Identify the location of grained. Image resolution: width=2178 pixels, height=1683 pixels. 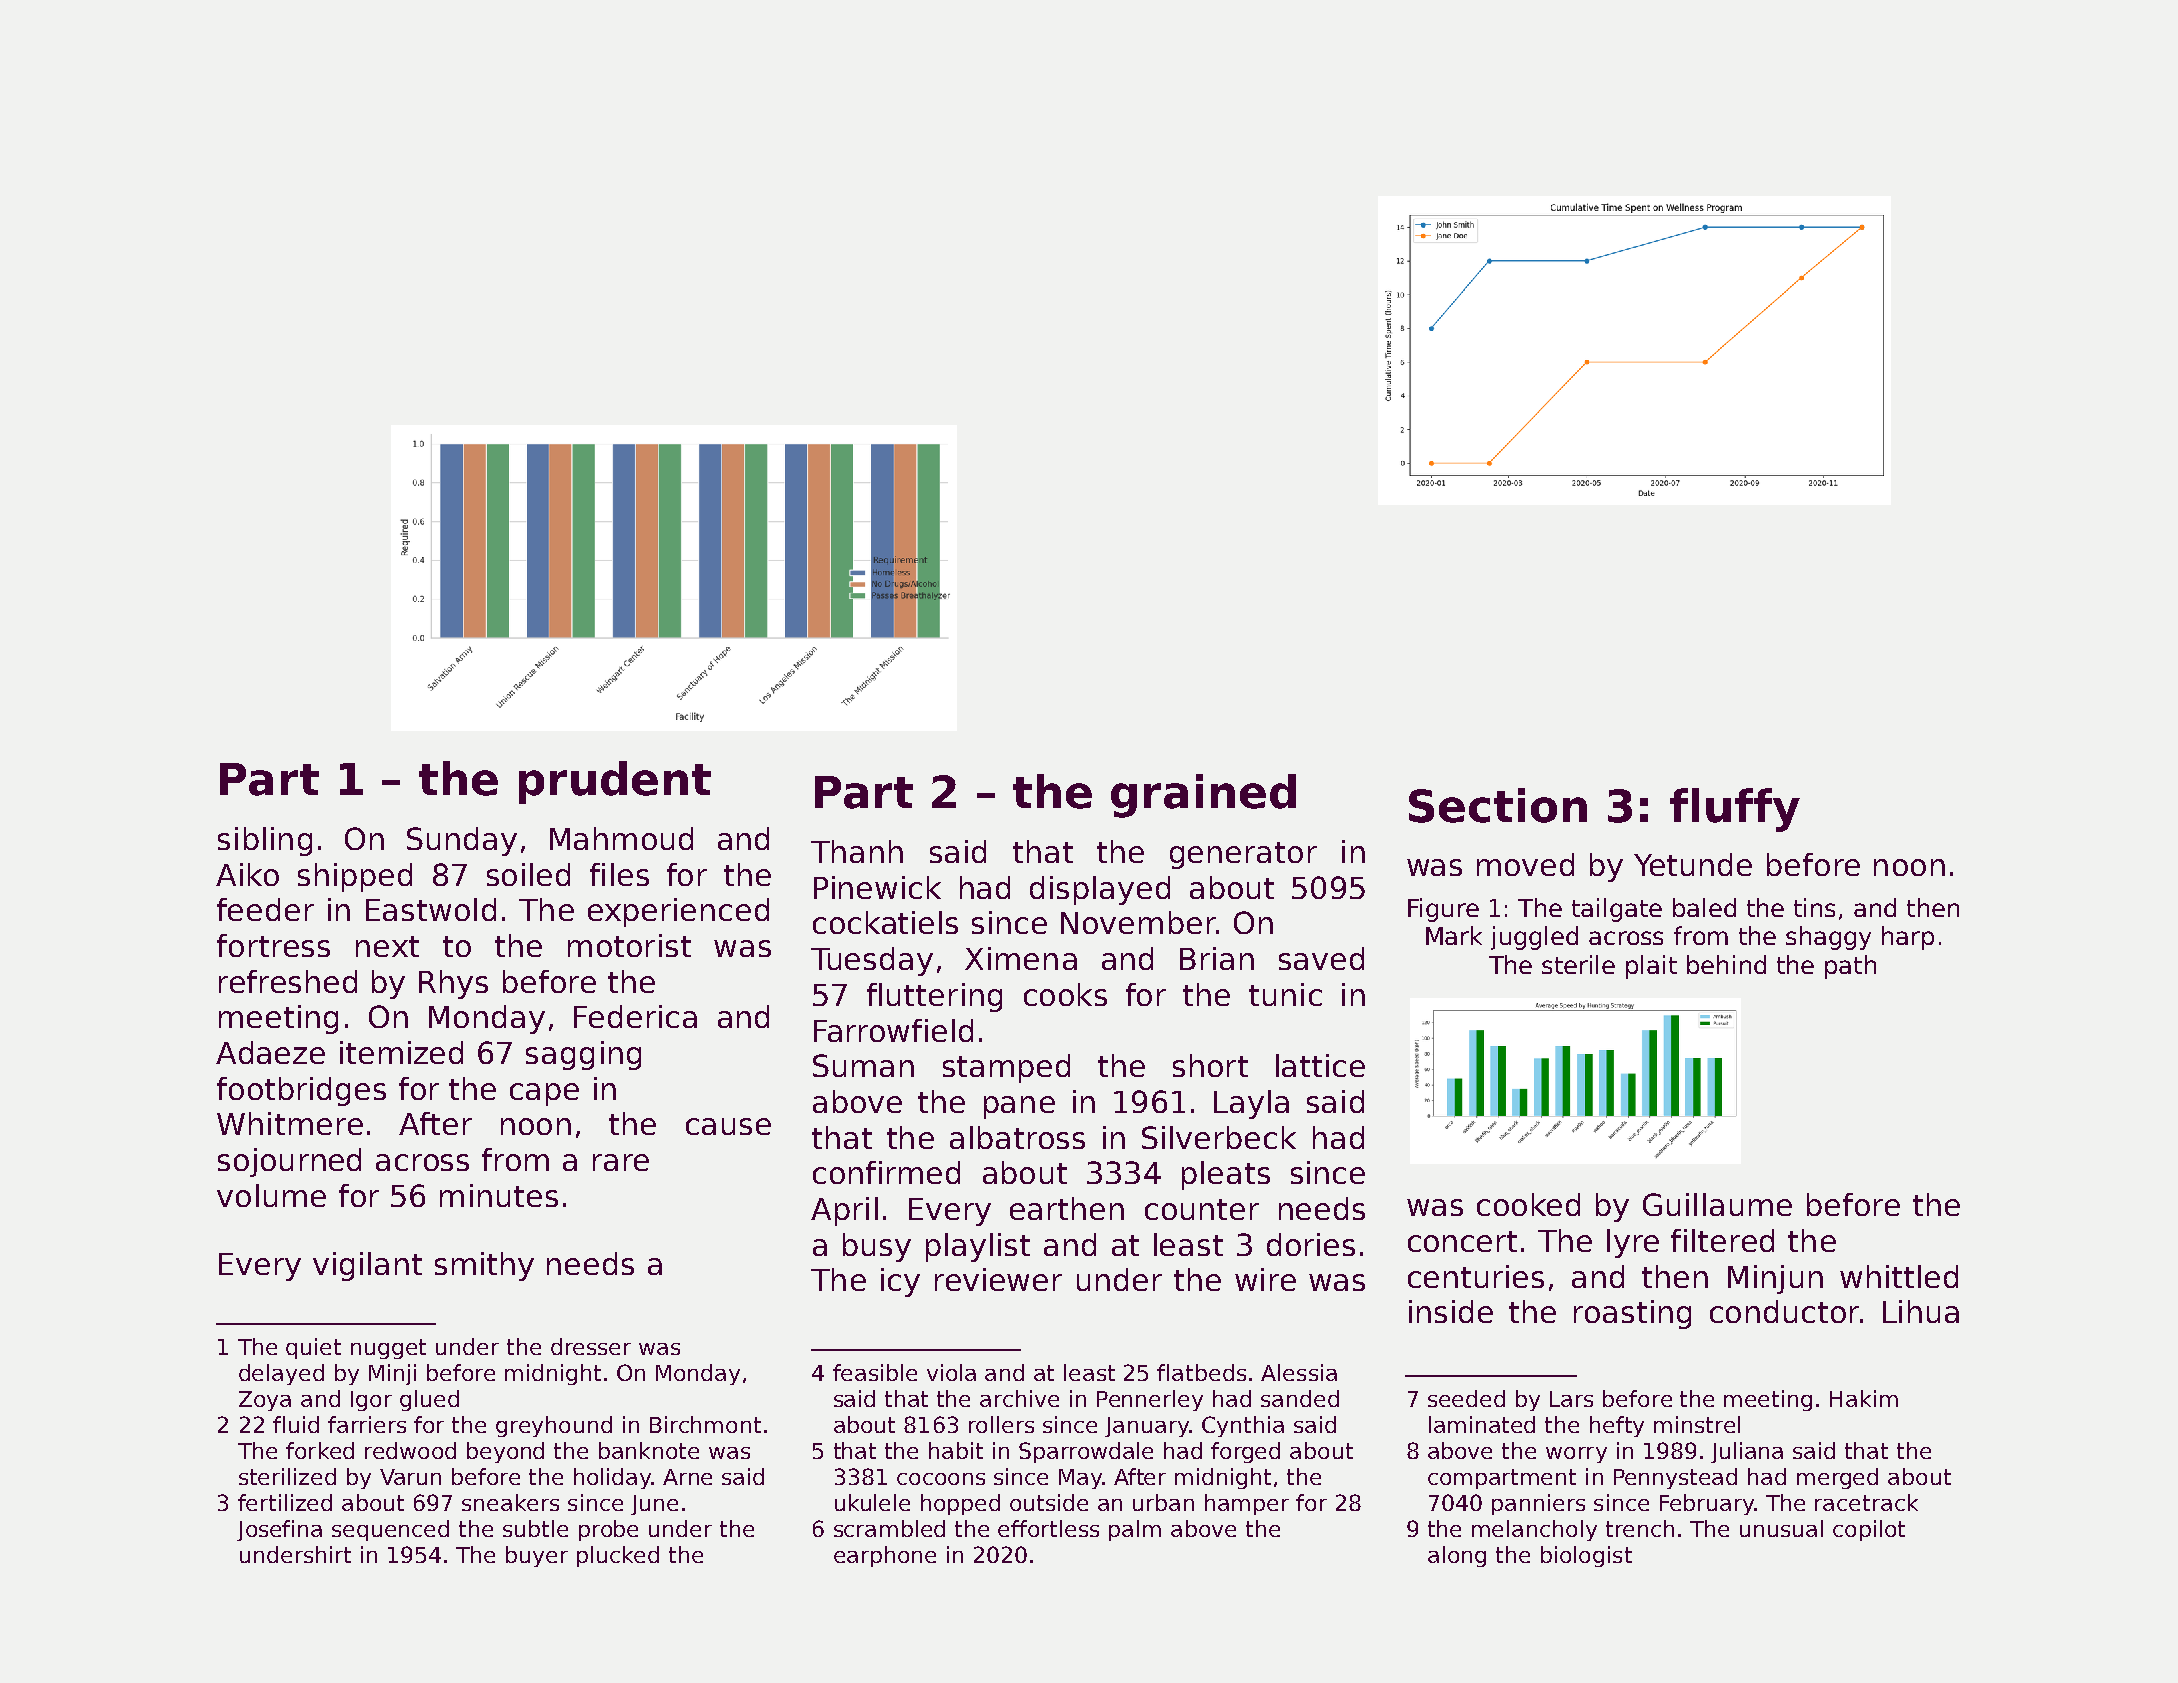
(1203, 796).
